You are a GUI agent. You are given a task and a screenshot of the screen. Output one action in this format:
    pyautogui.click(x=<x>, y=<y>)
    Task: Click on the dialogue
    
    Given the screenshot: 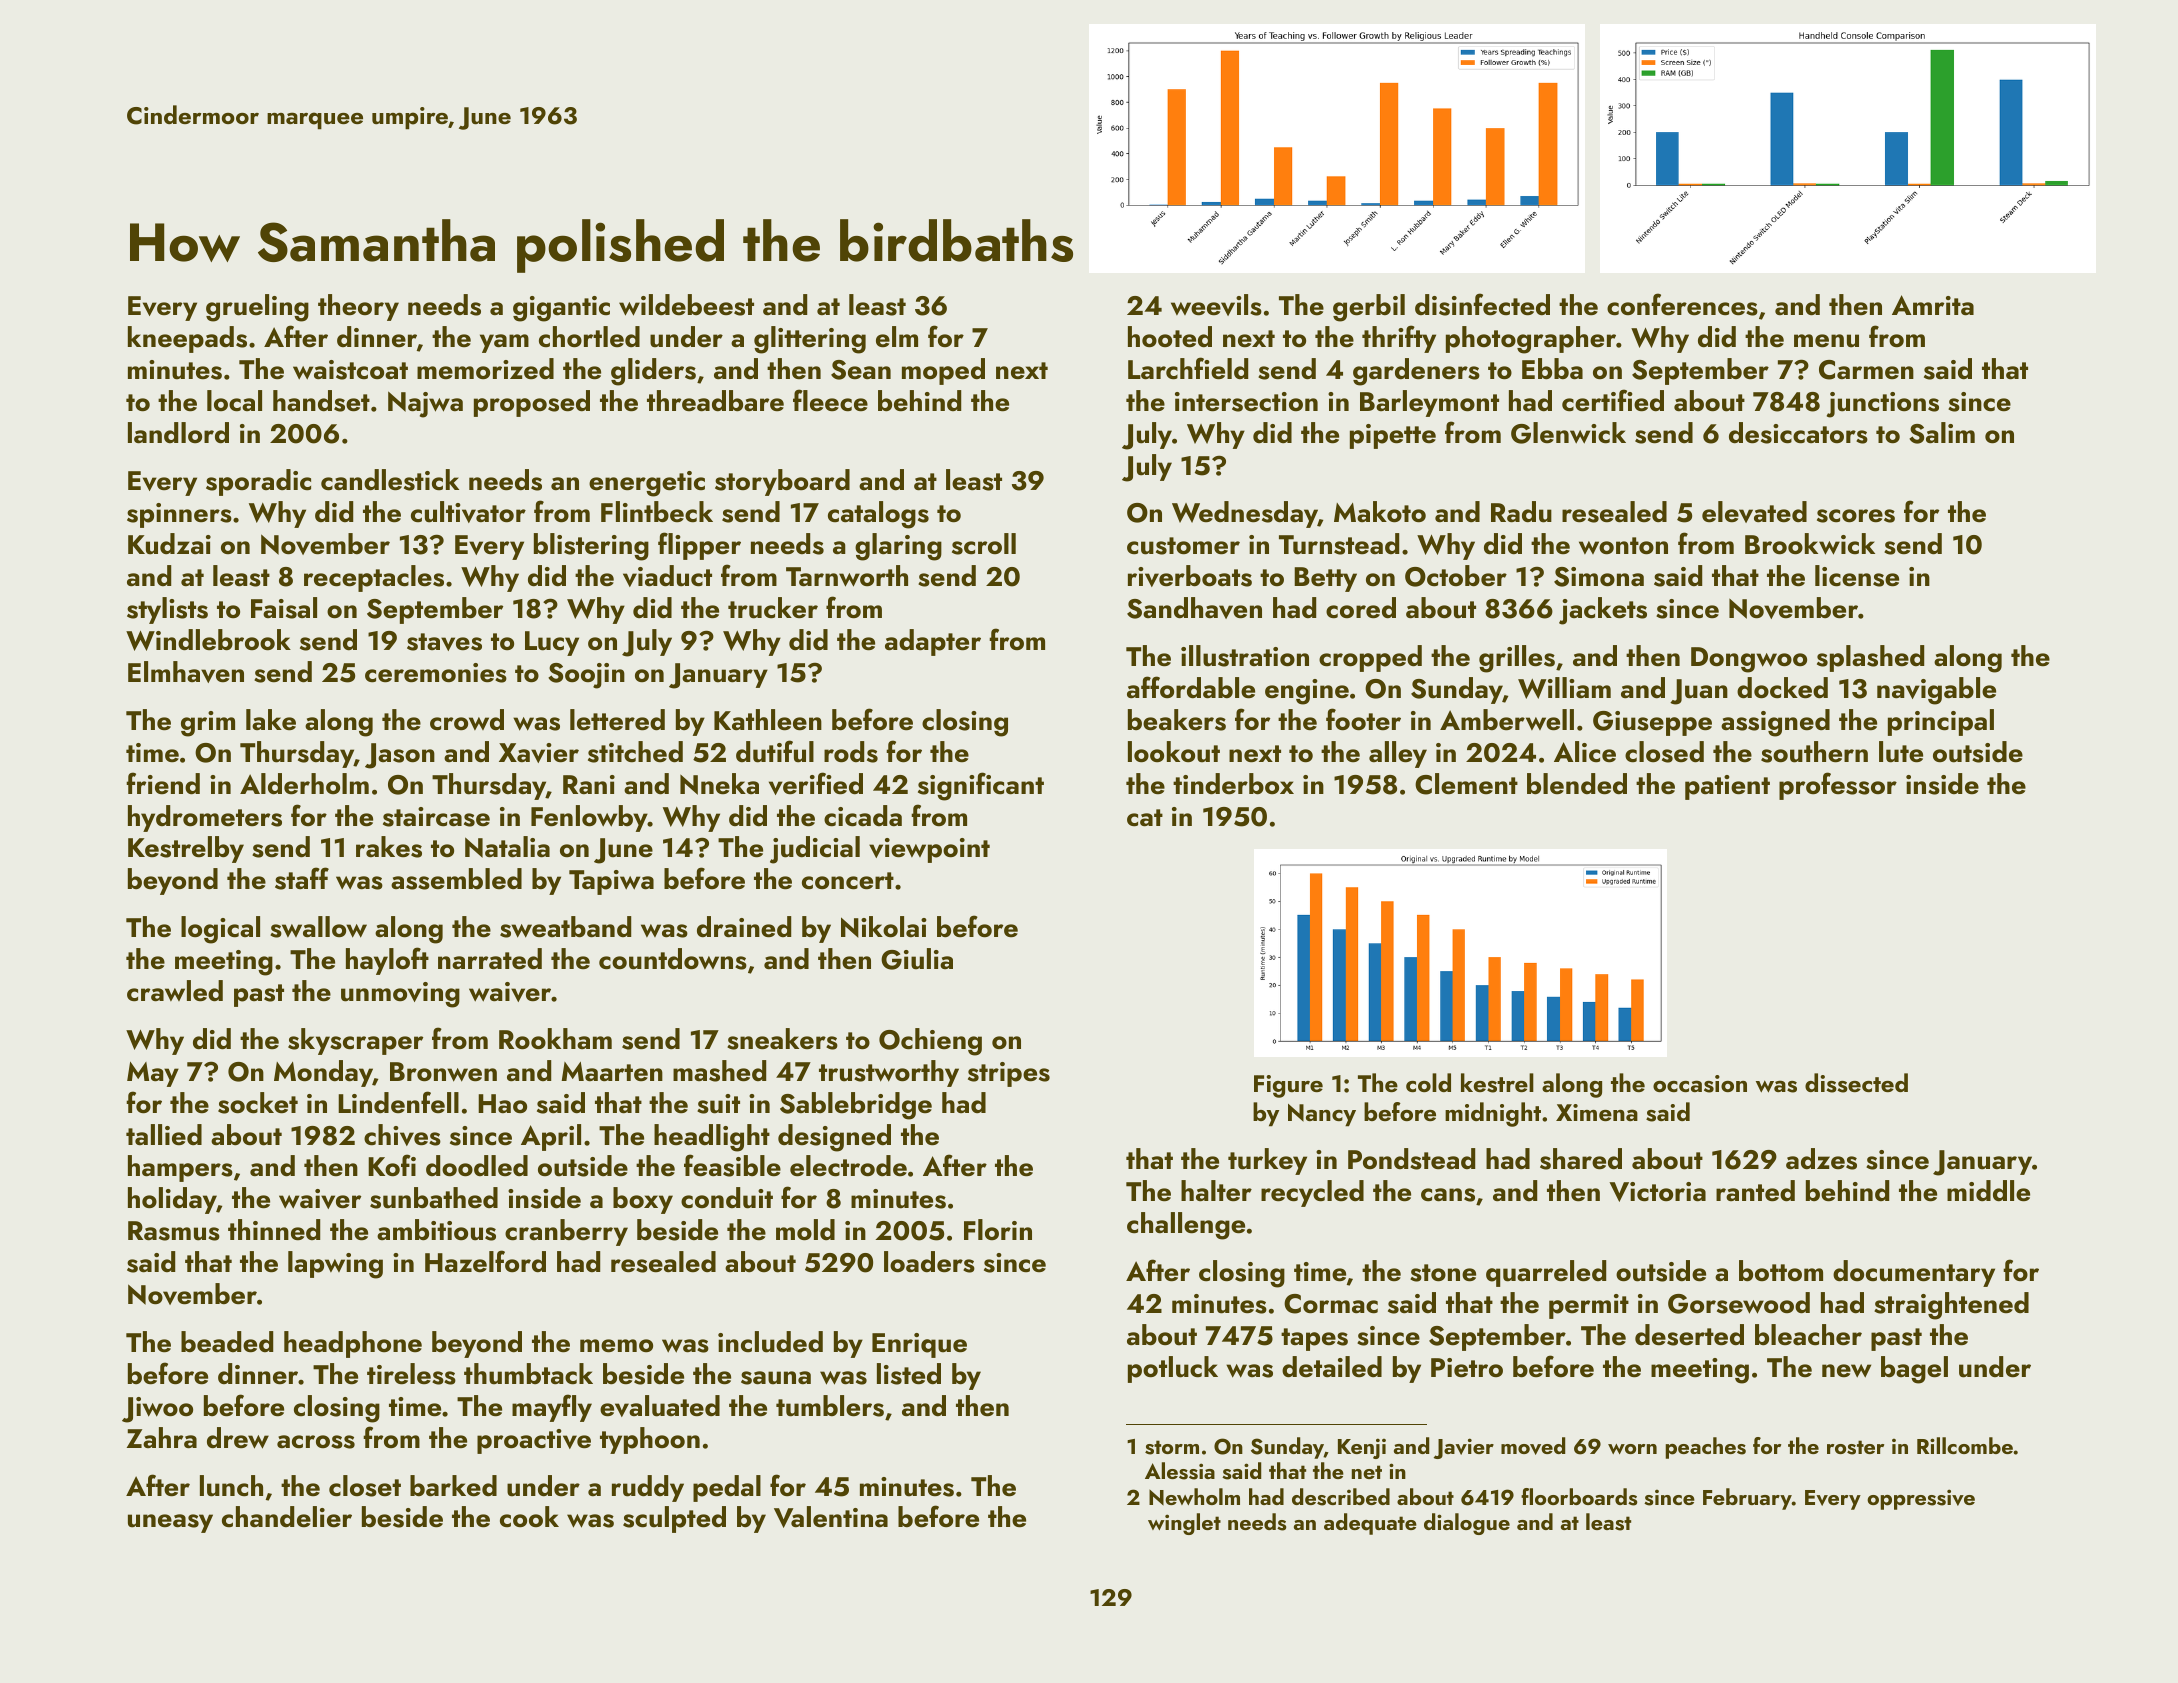 What is the action you would take?
    pyautogui.click(x=1467, y=1524)
